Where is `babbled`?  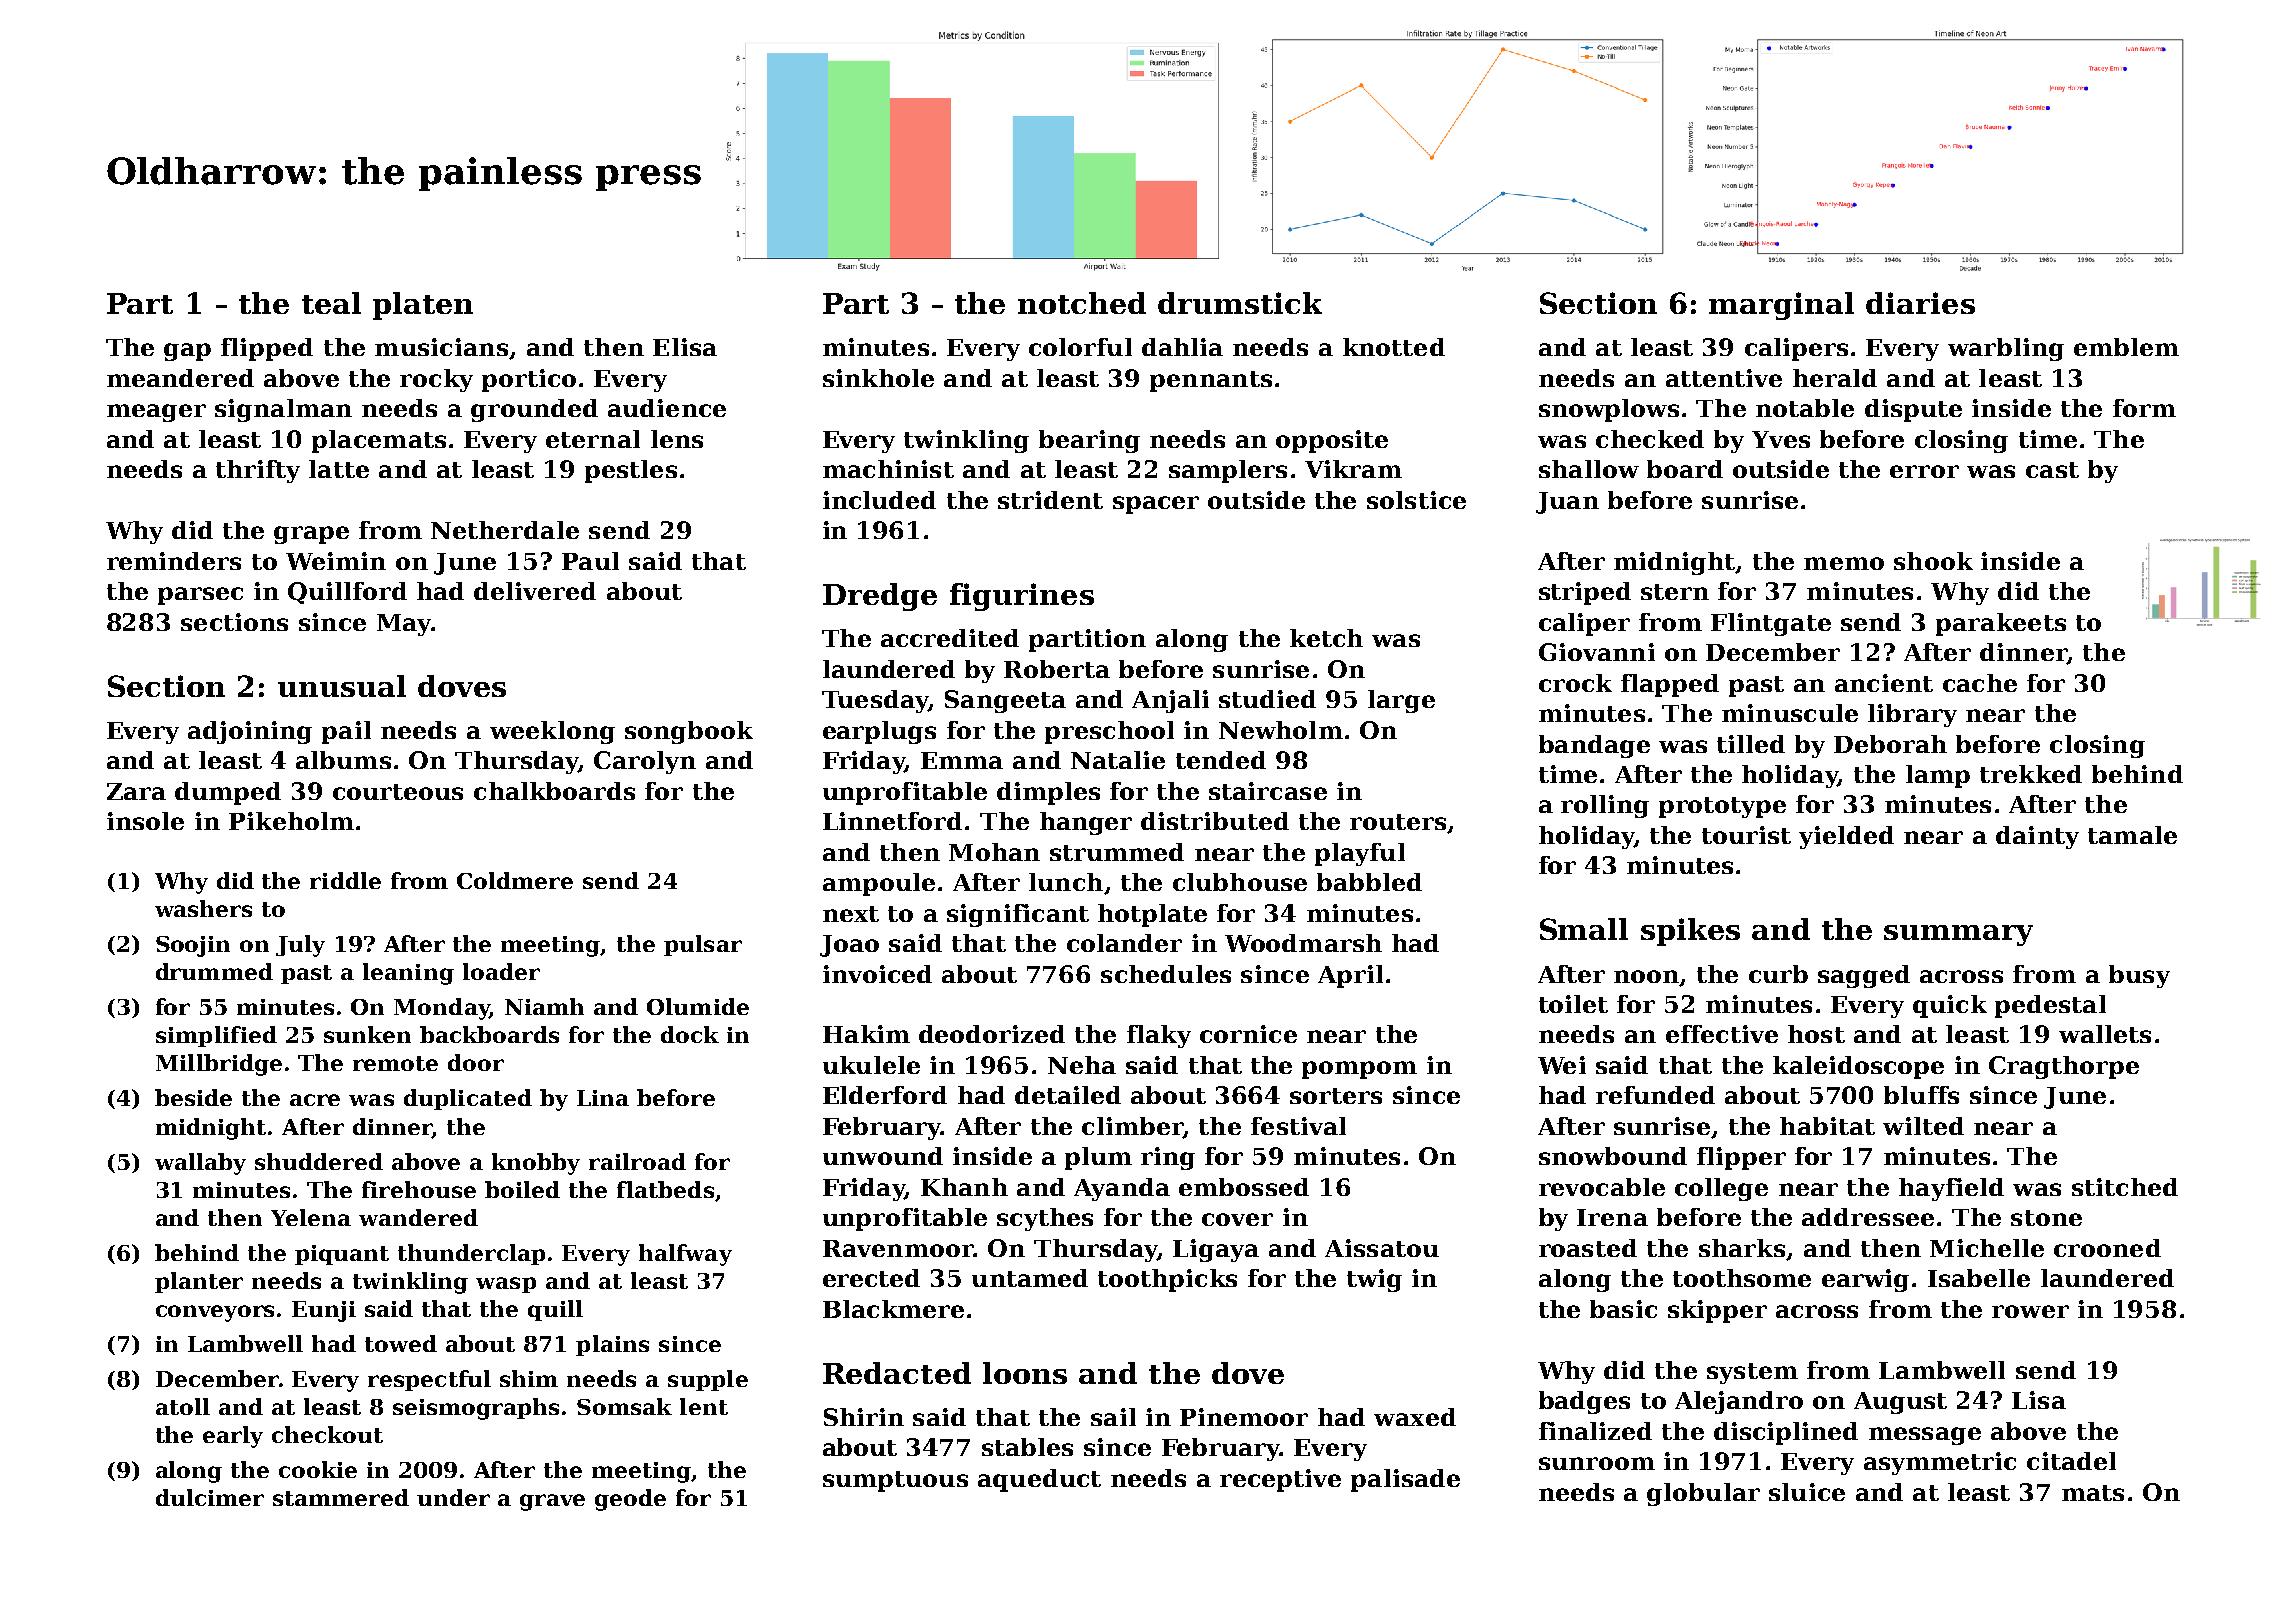 babbled is located at coordinates (1369, 882).
